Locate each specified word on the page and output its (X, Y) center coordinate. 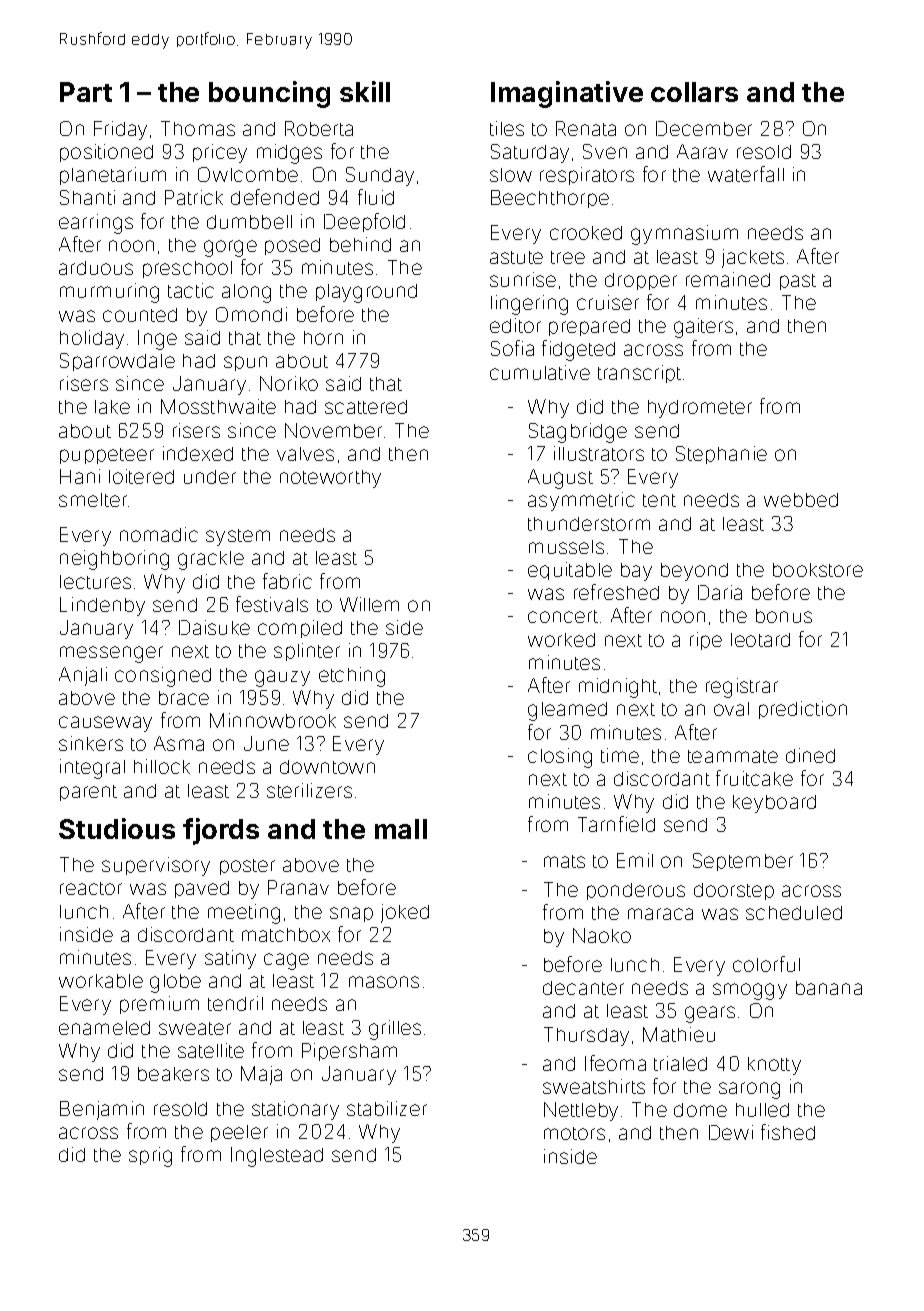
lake (112, 407)
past (798, 282)
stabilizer (387, 1108)
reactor (91, 888)
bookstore (818, 570)
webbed (801, 500)
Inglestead (277, 1157)
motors (574, 1133)
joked (405, 913)
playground (366, 293)
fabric (287, 581)
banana (829, 988)
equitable (570, 571)
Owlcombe (248, 174)
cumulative (540, 372)
